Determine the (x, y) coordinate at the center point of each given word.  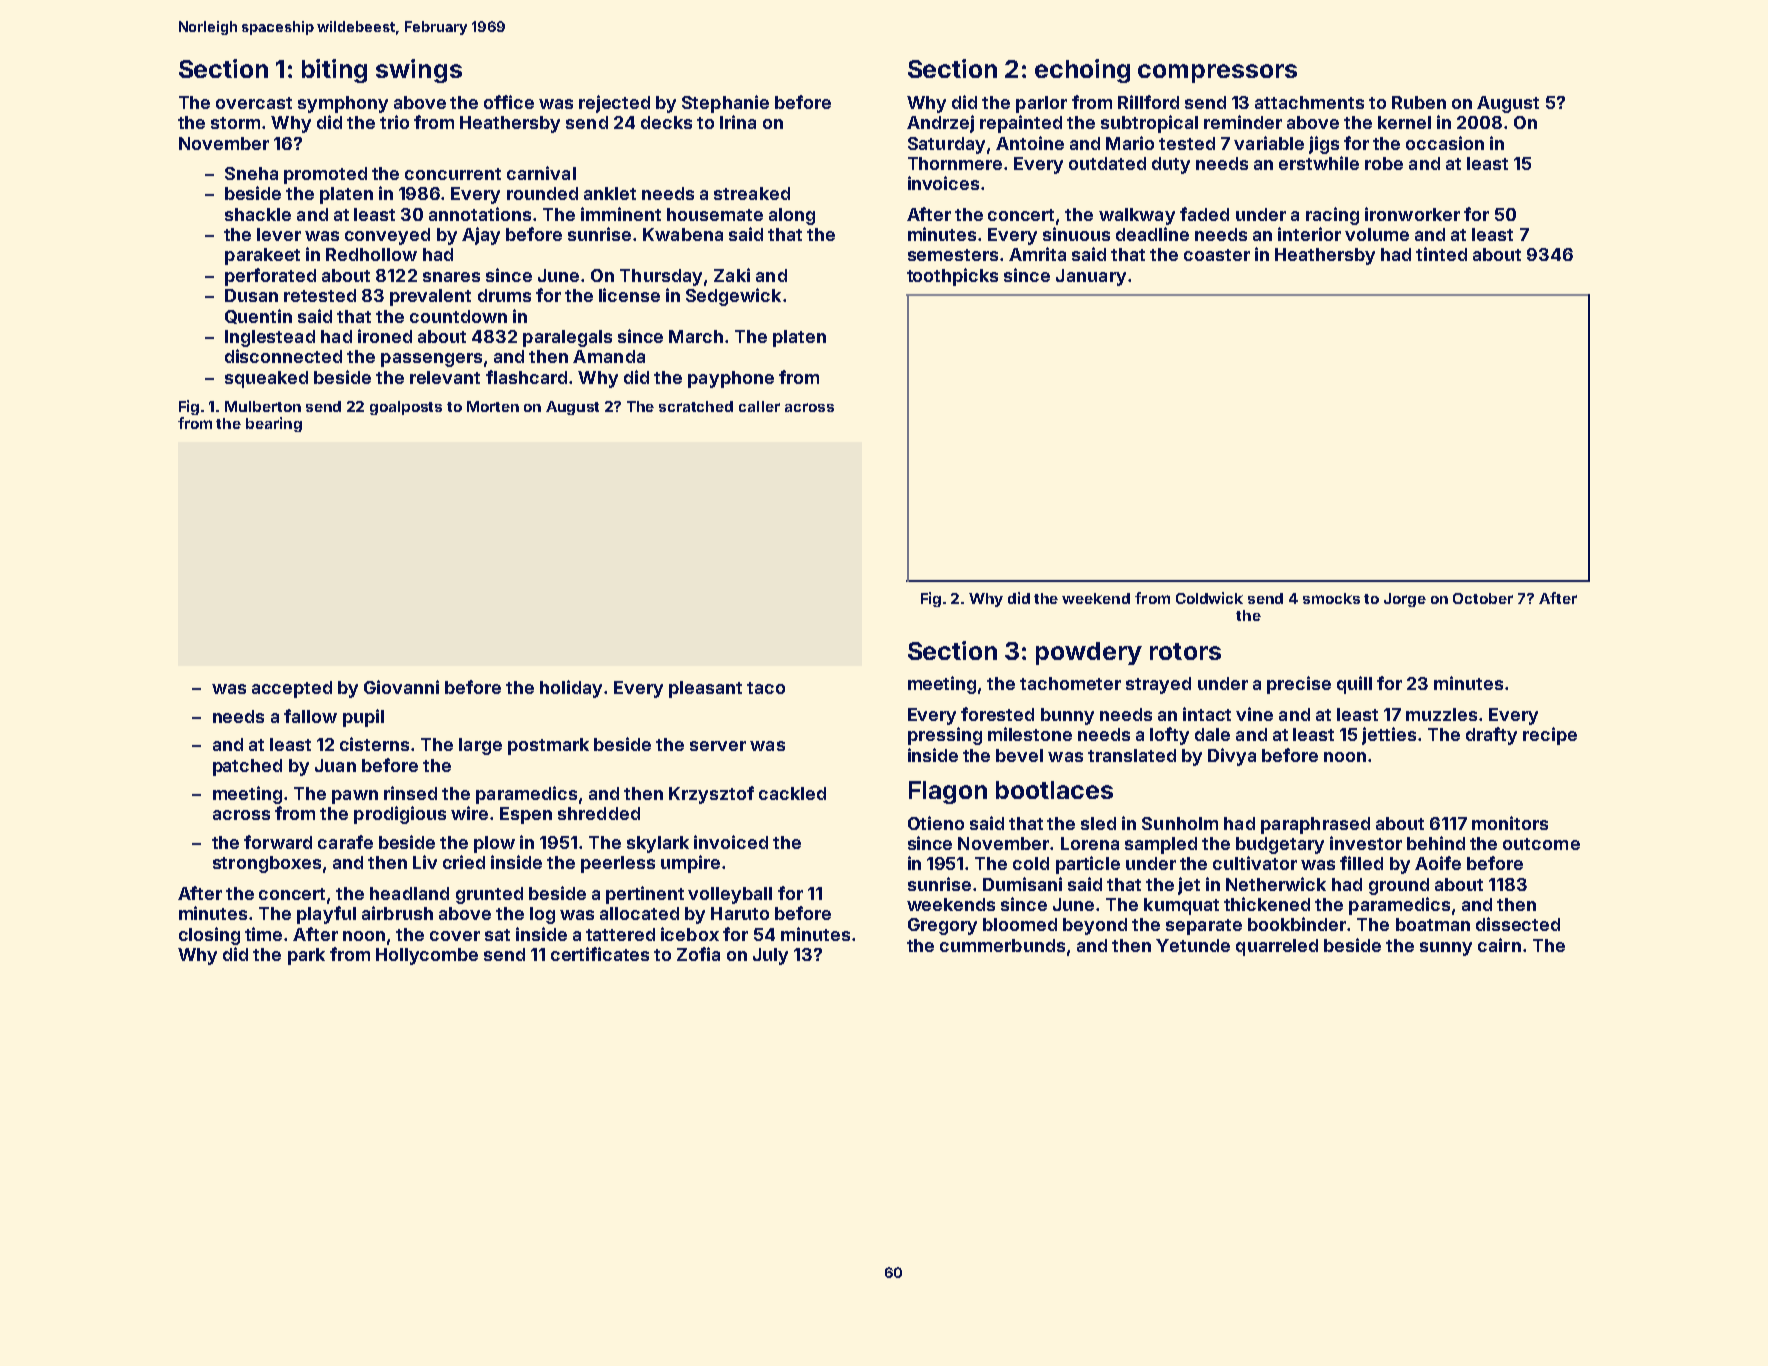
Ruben (1419, 102)
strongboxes (267, 864)
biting (334, 71)
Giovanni (401, 687)
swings (419, 71)
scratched (696, 406)
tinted (1441, 254)
